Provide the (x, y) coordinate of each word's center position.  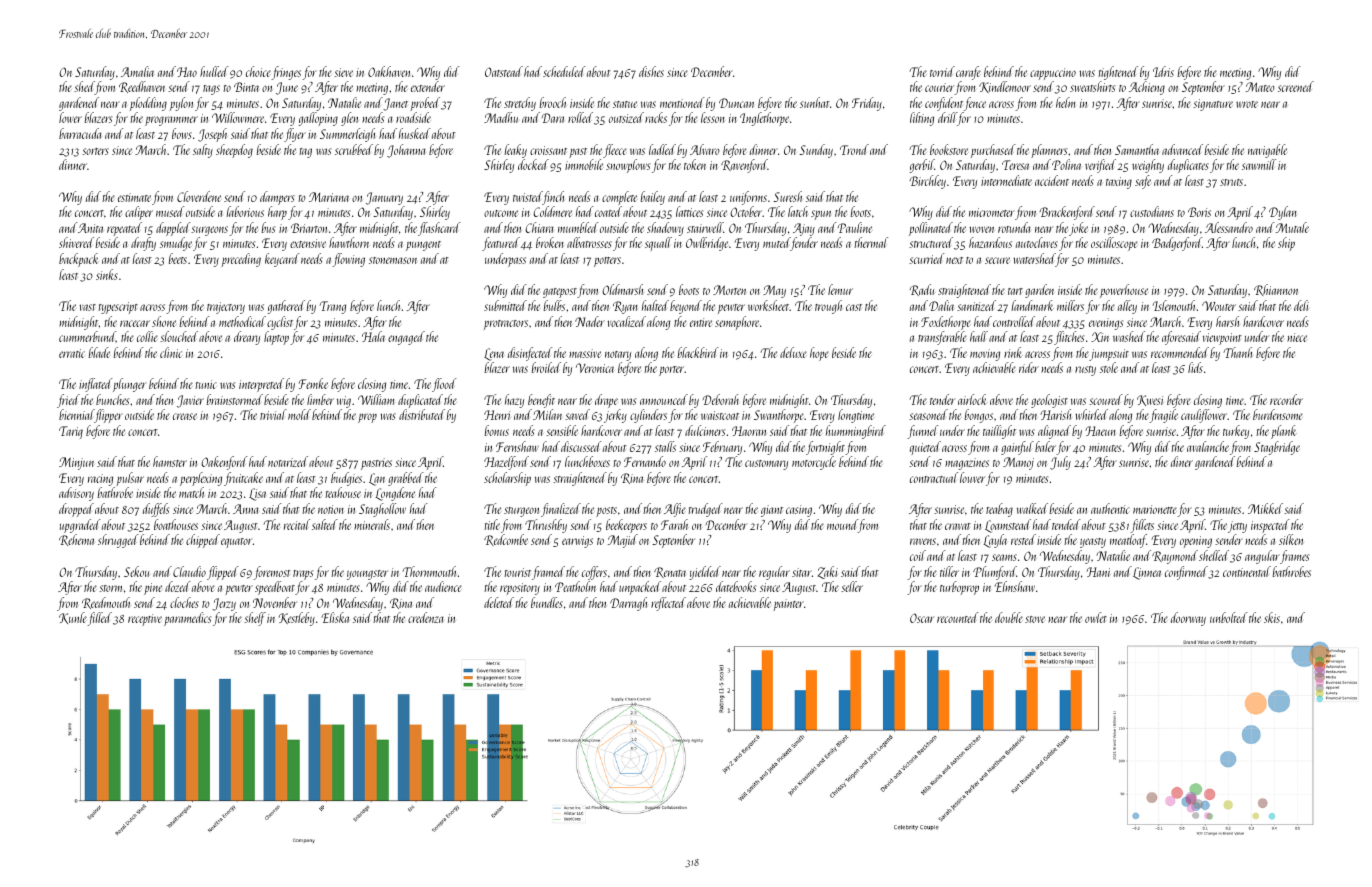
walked (1032, 508)
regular (774, 573)
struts (1231, 182)
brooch (553, 102)
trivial (273, 414)
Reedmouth (106, 603)
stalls (665, 446)
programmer (171, 121)
